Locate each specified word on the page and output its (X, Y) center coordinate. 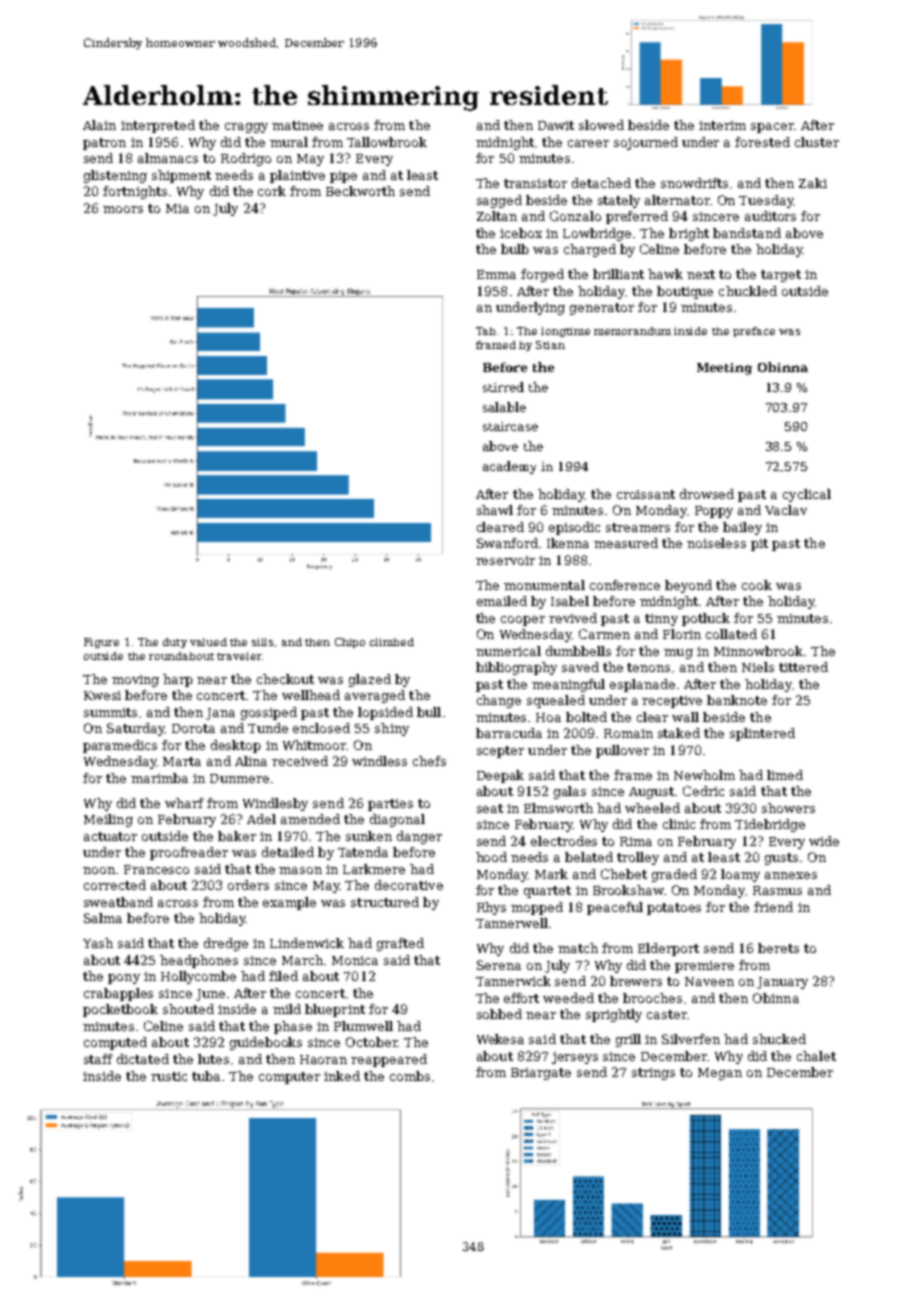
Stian (550, 345)
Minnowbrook (758, 651)
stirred (503, 387)
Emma (496, 274)
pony (124, 979)
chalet (816, 1056)
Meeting (724, 369)
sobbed (499, 1014)
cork (272, 191)
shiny (392, 729)
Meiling (108, 820)
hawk (665, 274)
